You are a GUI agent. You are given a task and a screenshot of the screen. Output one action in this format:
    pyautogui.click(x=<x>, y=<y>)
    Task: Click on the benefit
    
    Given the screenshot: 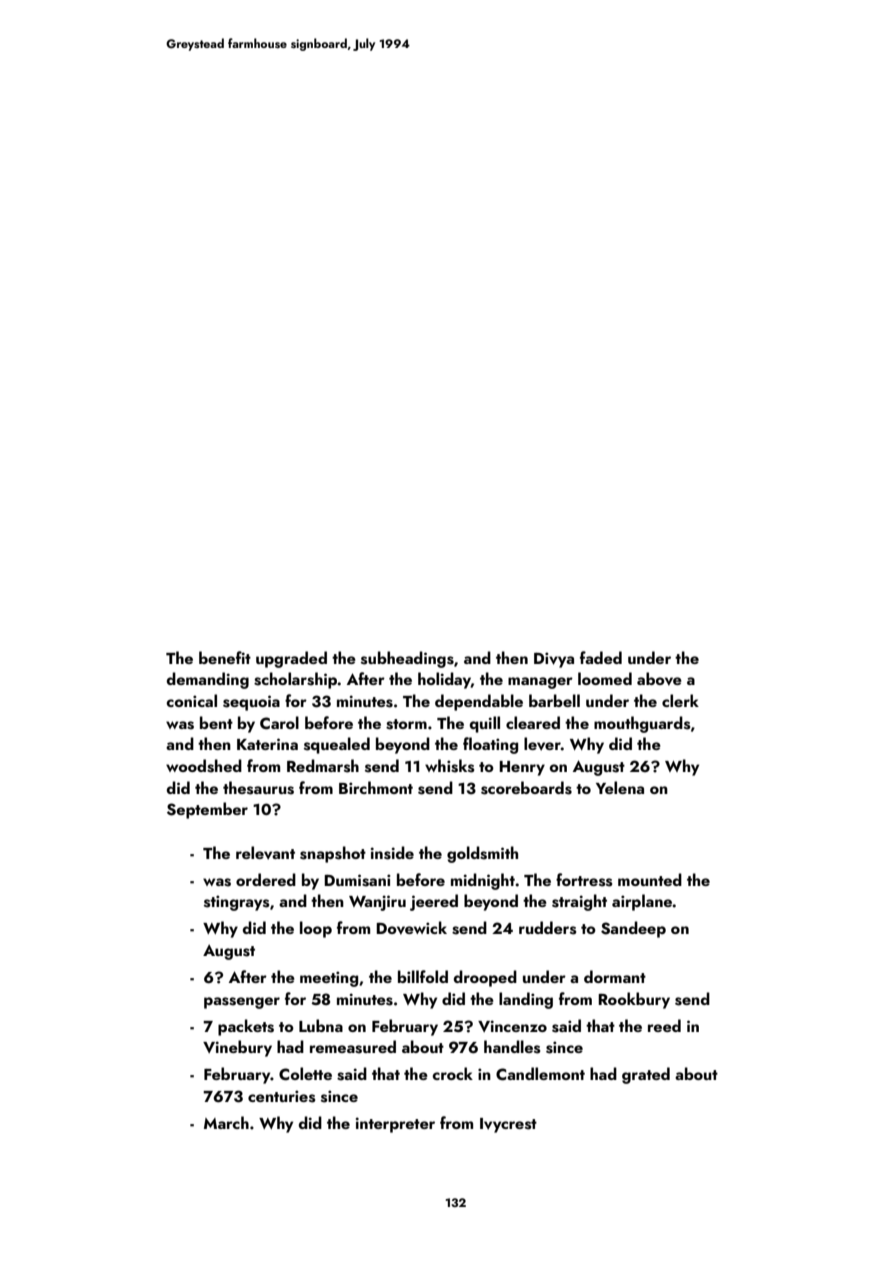 What is the action you would take?
    pyautogui.click(x=225, y=657)
